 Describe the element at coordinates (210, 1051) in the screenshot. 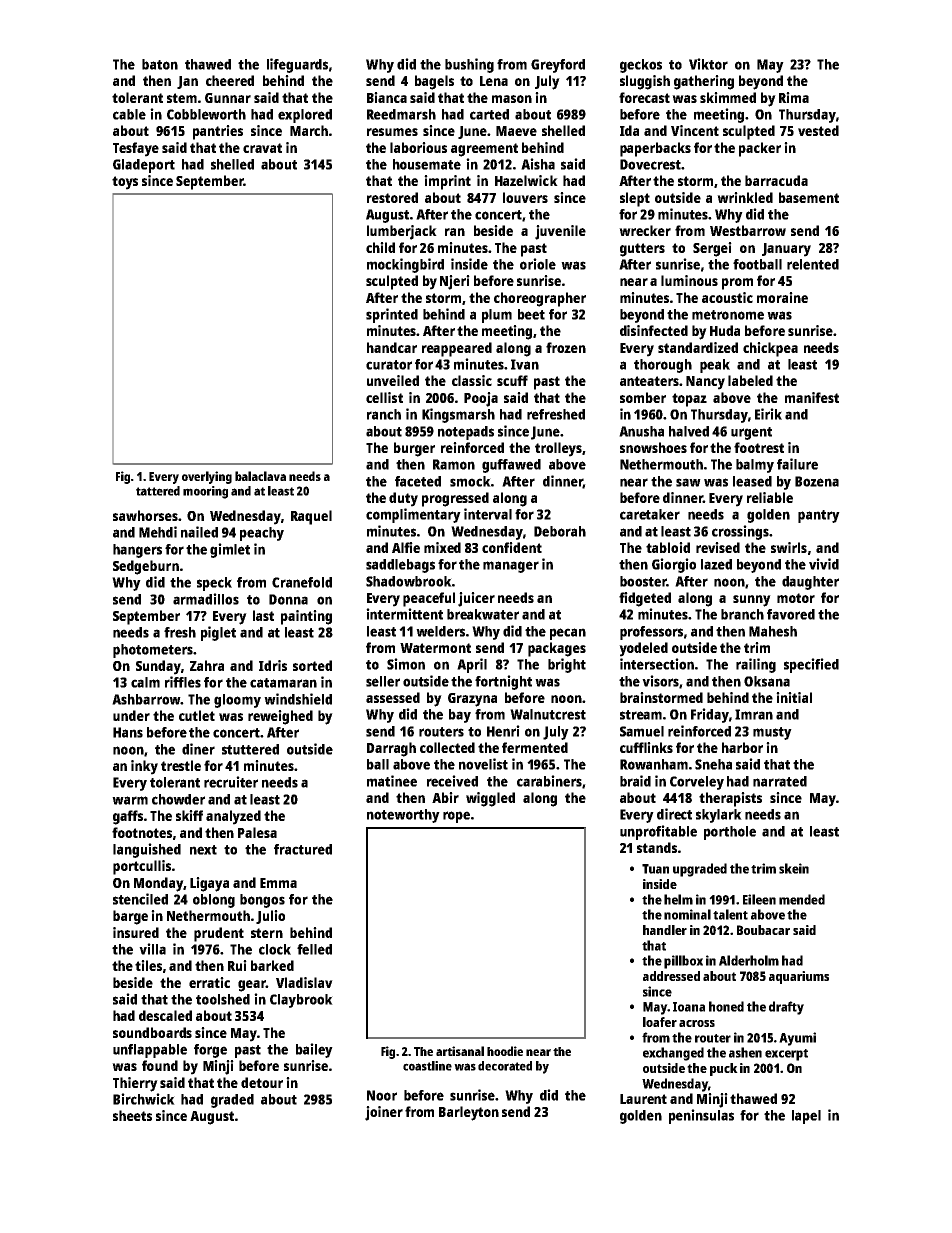

I see `forge` at that location.
